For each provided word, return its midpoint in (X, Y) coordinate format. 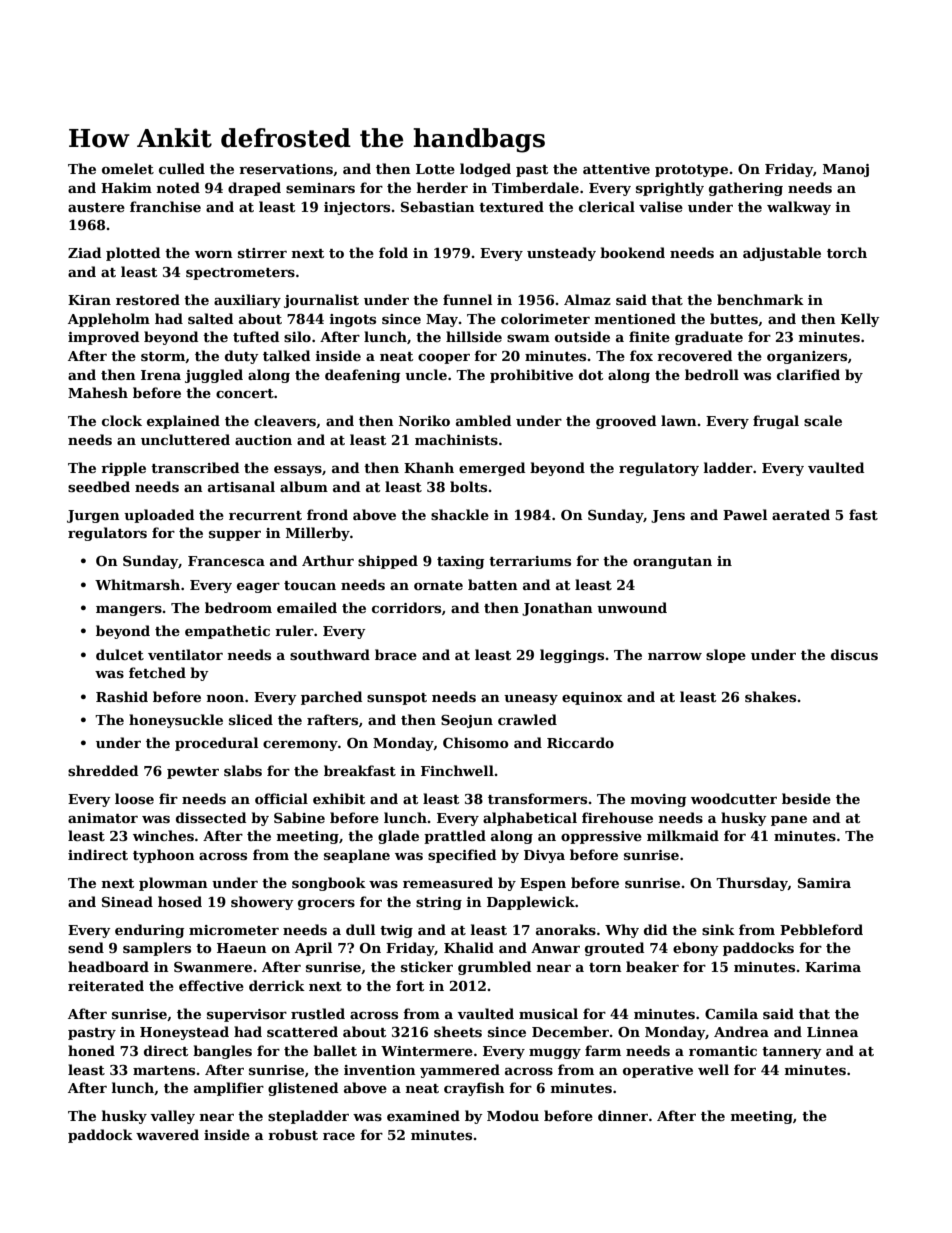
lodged (485, 170)
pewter (193, 773)
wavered (167, 1134)
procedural (216, 744)
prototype (691, 171)
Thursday (752, 884)
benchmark (760, 299)
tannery (792, 1053)
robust (293, 1134)
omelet (128, 168)
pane (789, 821)
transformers (537, 798)
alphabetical (530, 819)
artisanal (241, 486)
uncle (426, 374)
